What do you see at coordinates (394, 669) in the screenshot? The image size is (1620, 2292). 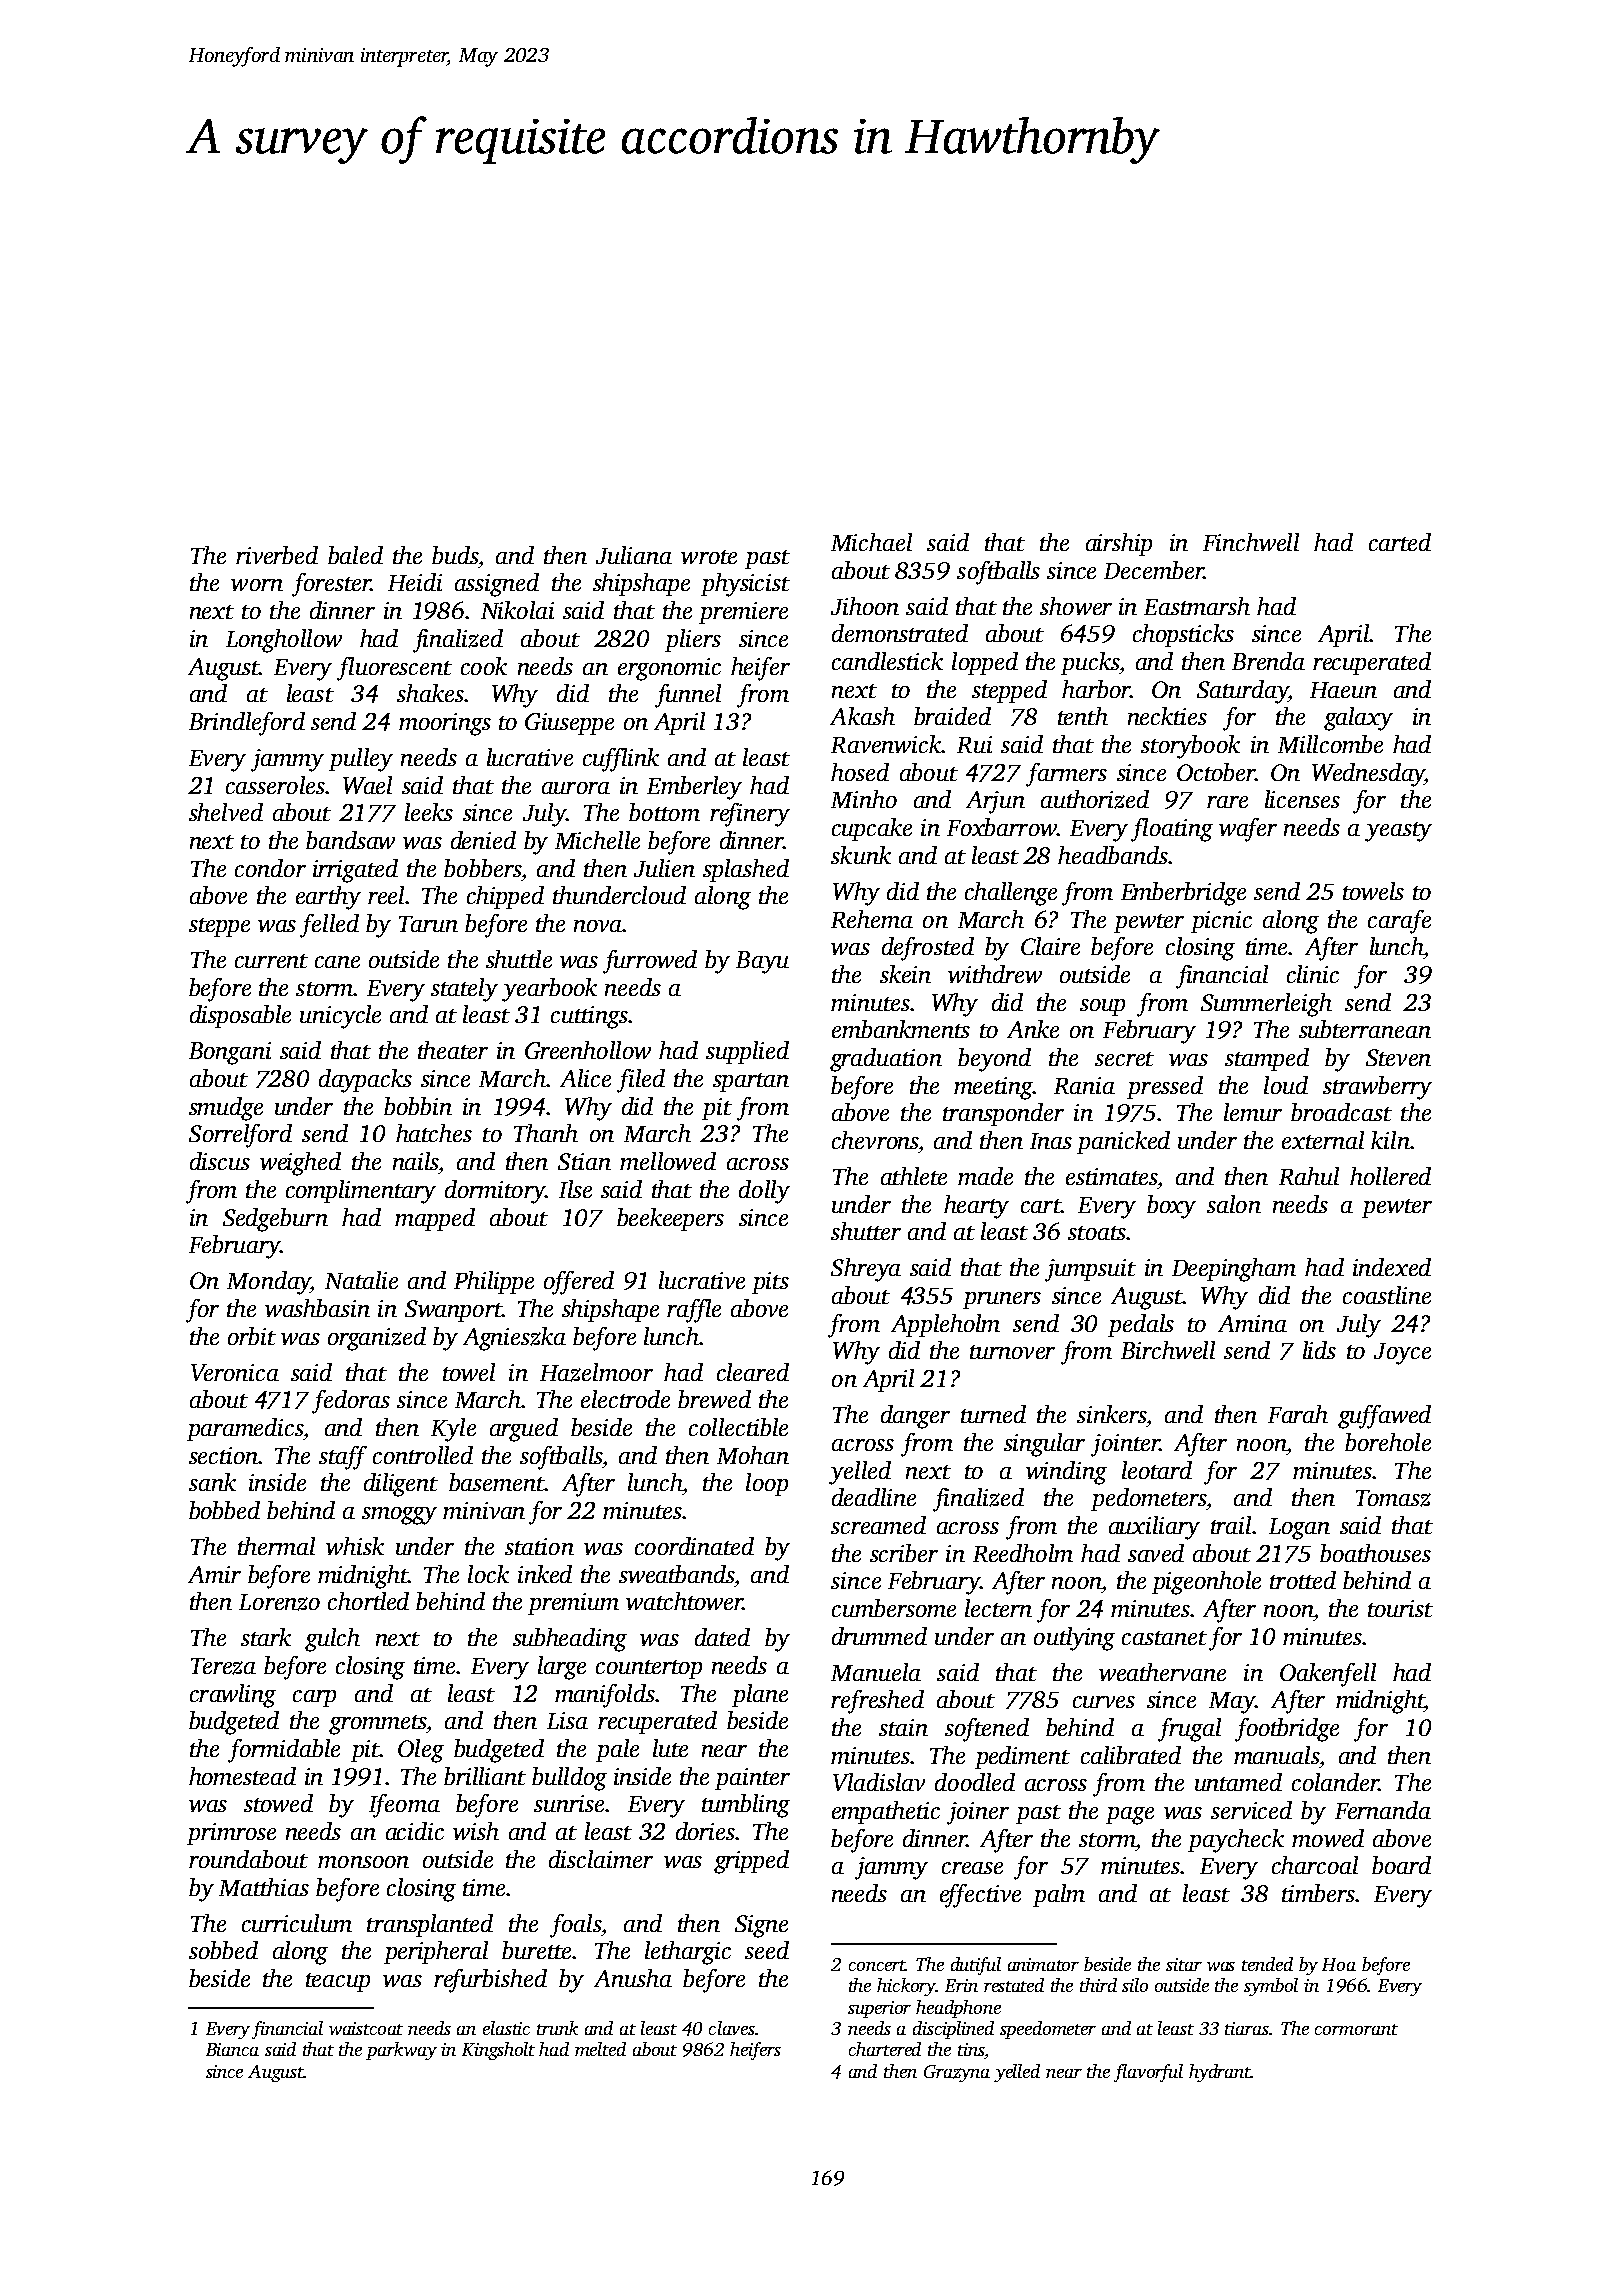 I see `fluorescent` at bounding box center [394, 669].
